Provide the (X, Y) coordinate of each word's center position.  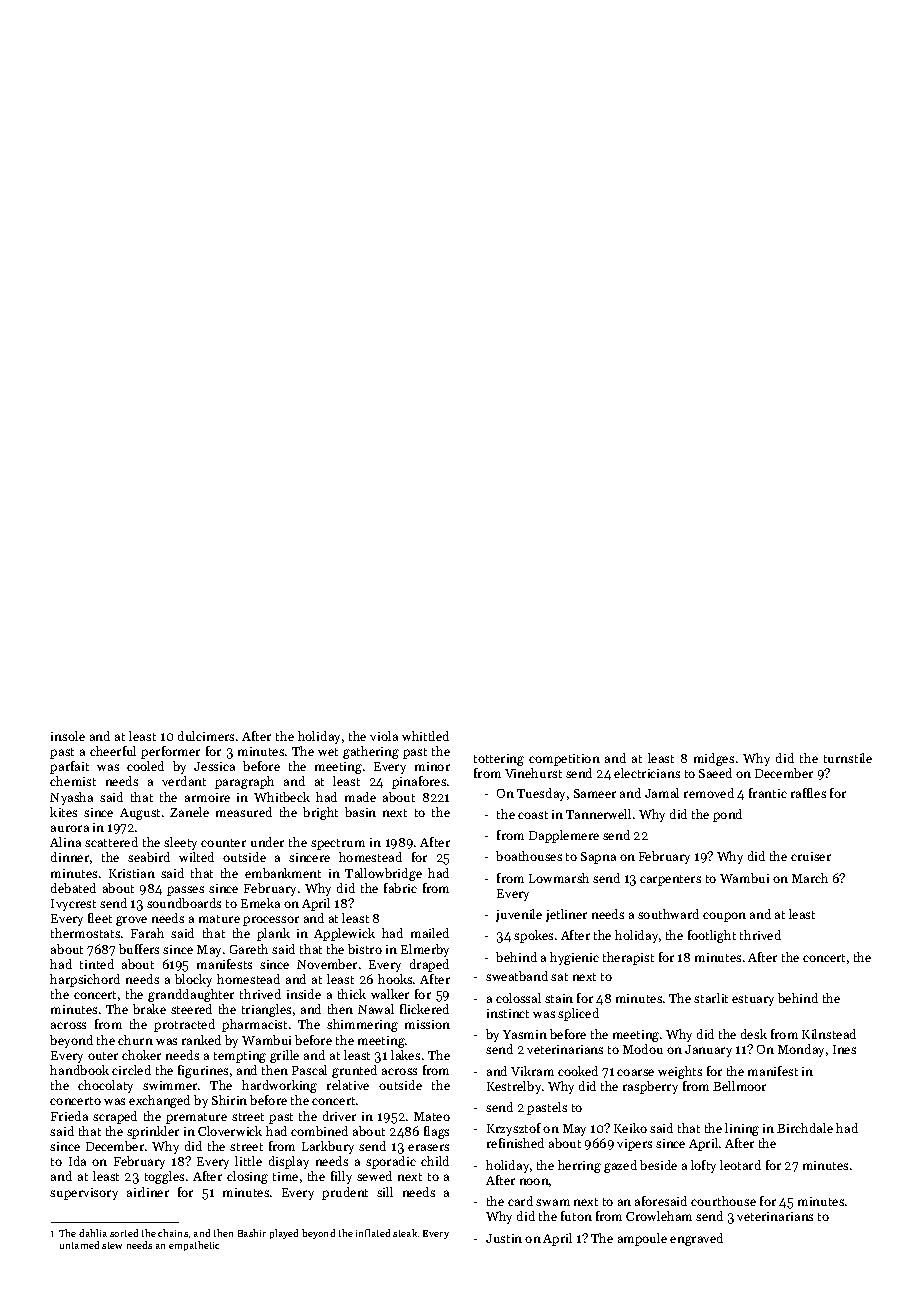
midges (714, 759)
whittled (425, 736)
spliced (578, 1014)
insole (68, 736)
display (289, 1162)
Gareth (249, 949)
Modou (643, 1049)
